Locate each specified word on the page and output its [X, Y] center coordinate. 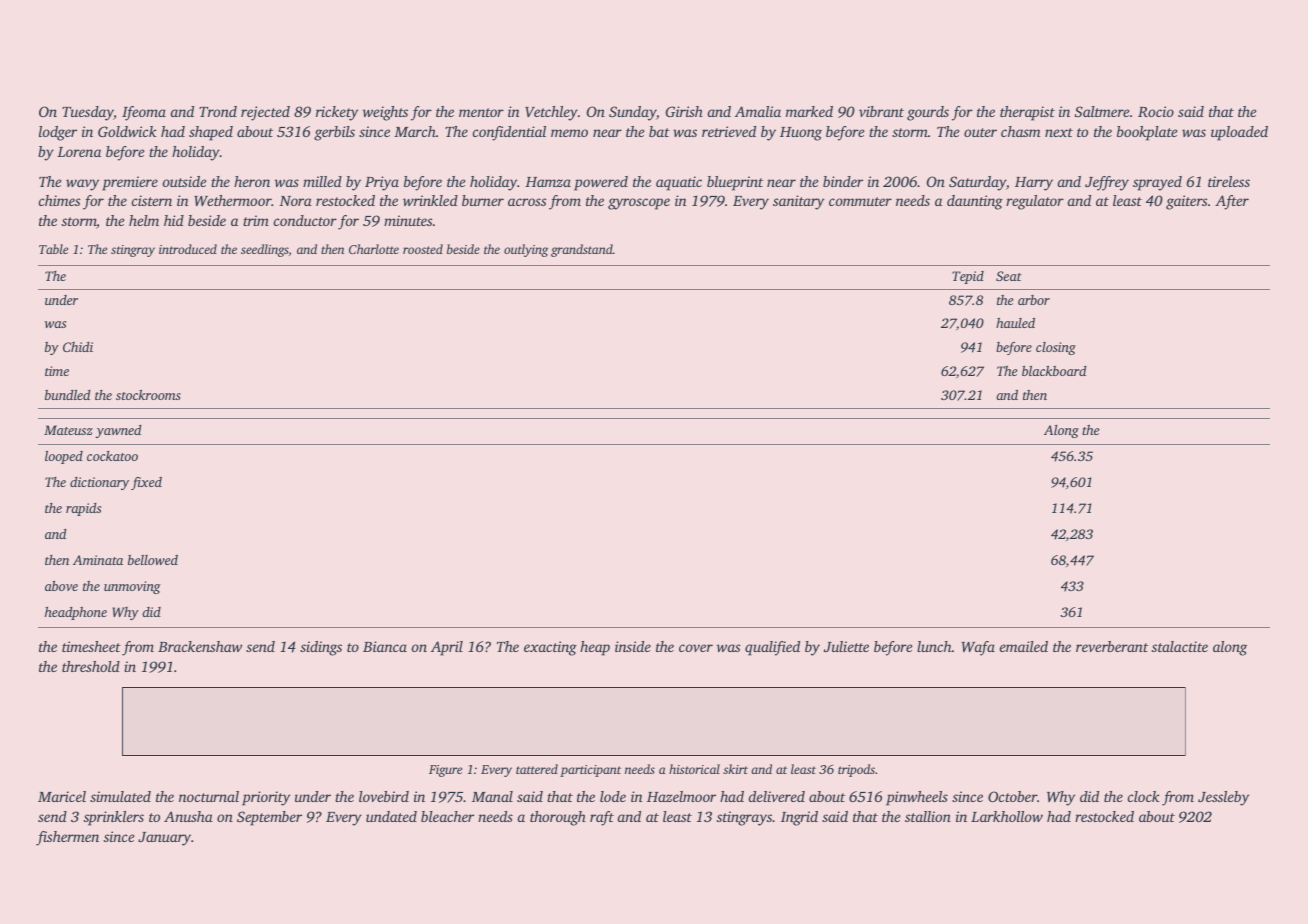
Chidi [78, 347]
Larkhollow [1007, 816]
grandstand [582, 250]
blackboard [1054, 371]
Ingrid [799, 818]
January [164, 839]
